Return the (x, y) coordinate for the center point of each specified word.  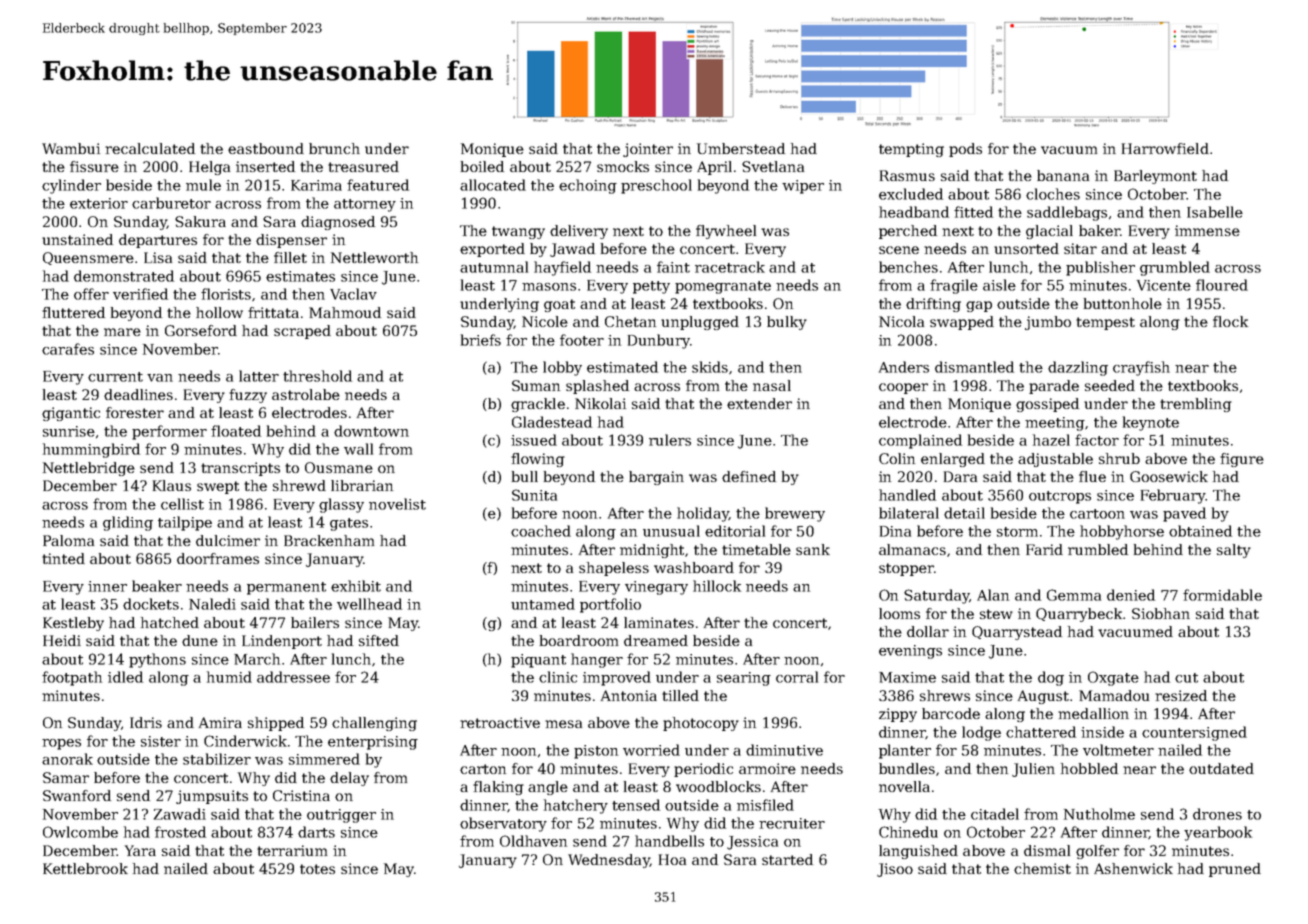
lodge (981, 733)
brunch (334, 148)
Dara (960, 476)
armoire (767, 768)
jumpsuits (212, 797)
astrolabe (306, 394)
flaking (498, 788)
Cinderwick (245, 741)
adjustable (1055, 460)
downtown (371, 431)
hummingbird (91, 450)
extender (759, 403)
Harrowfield (1165, 148)
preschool (656, 186)
